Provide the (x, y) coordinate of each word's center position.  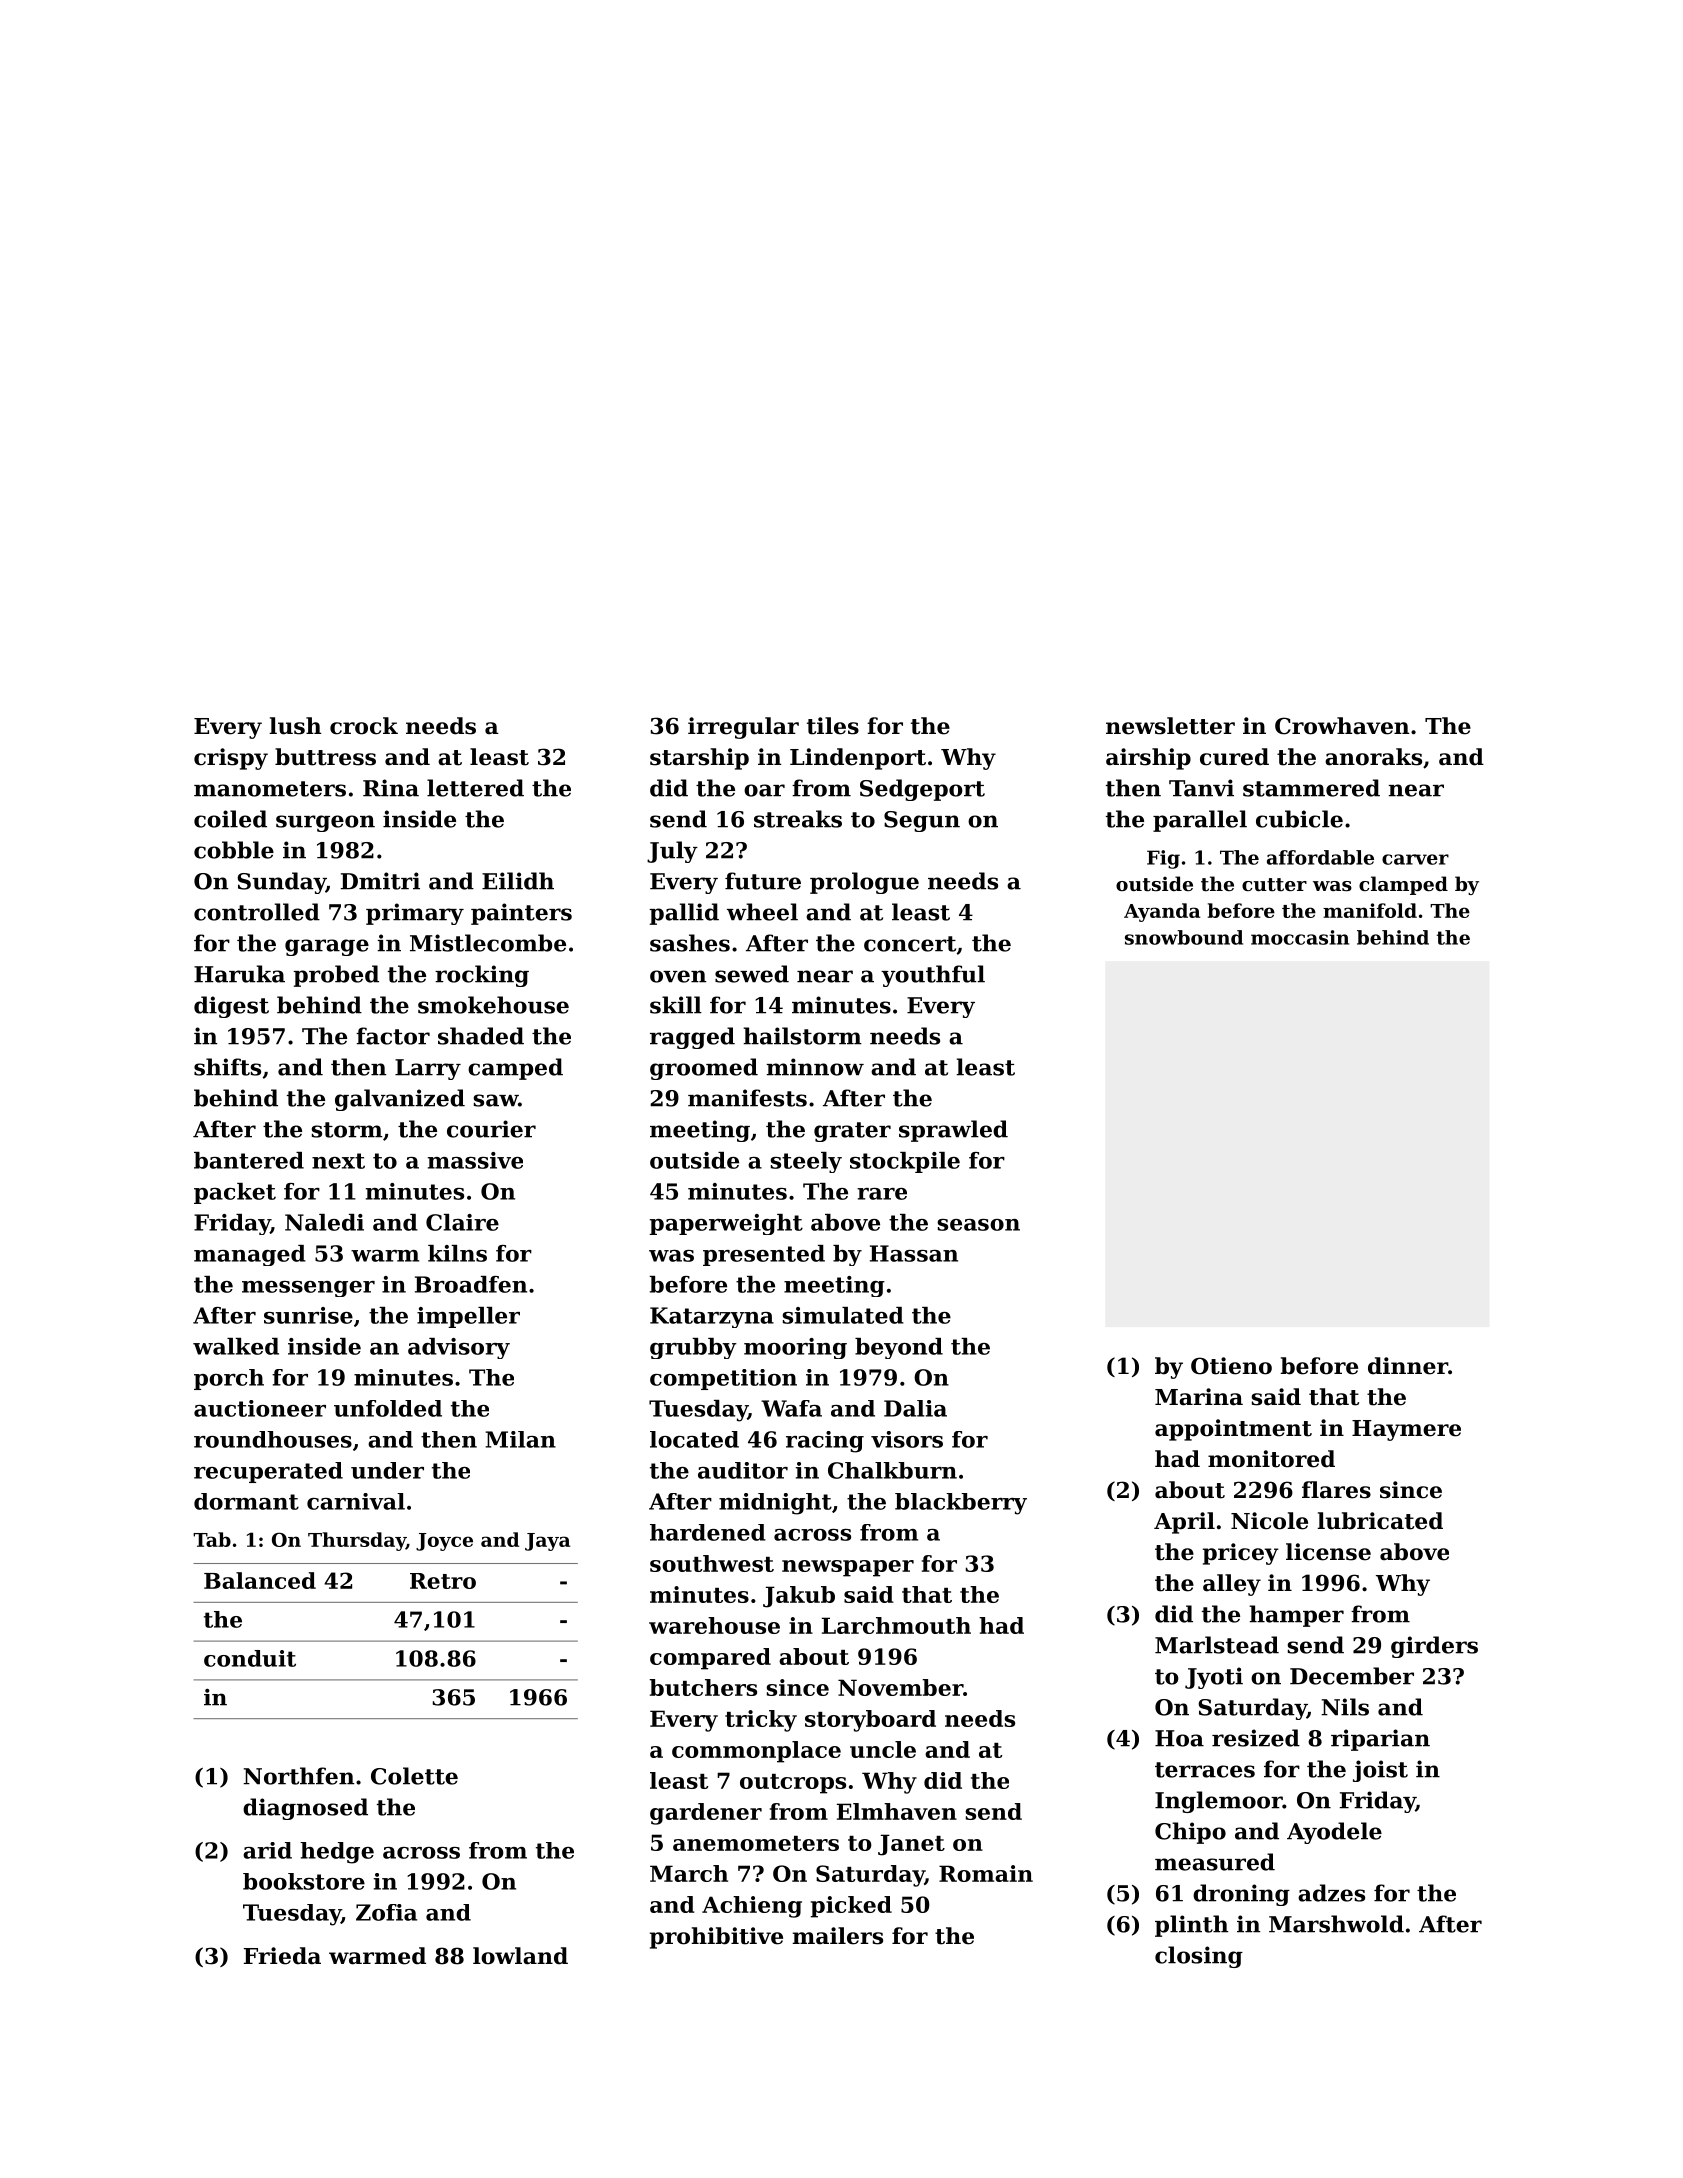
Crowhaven (1342, 726)
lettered (475, 788)
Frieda (282, 1956)
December (1352, 1676)
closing (1199, 1957)
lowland (520, 1956)
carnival (356, 1501)
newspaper (848, 1568)
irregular (743, 728)
